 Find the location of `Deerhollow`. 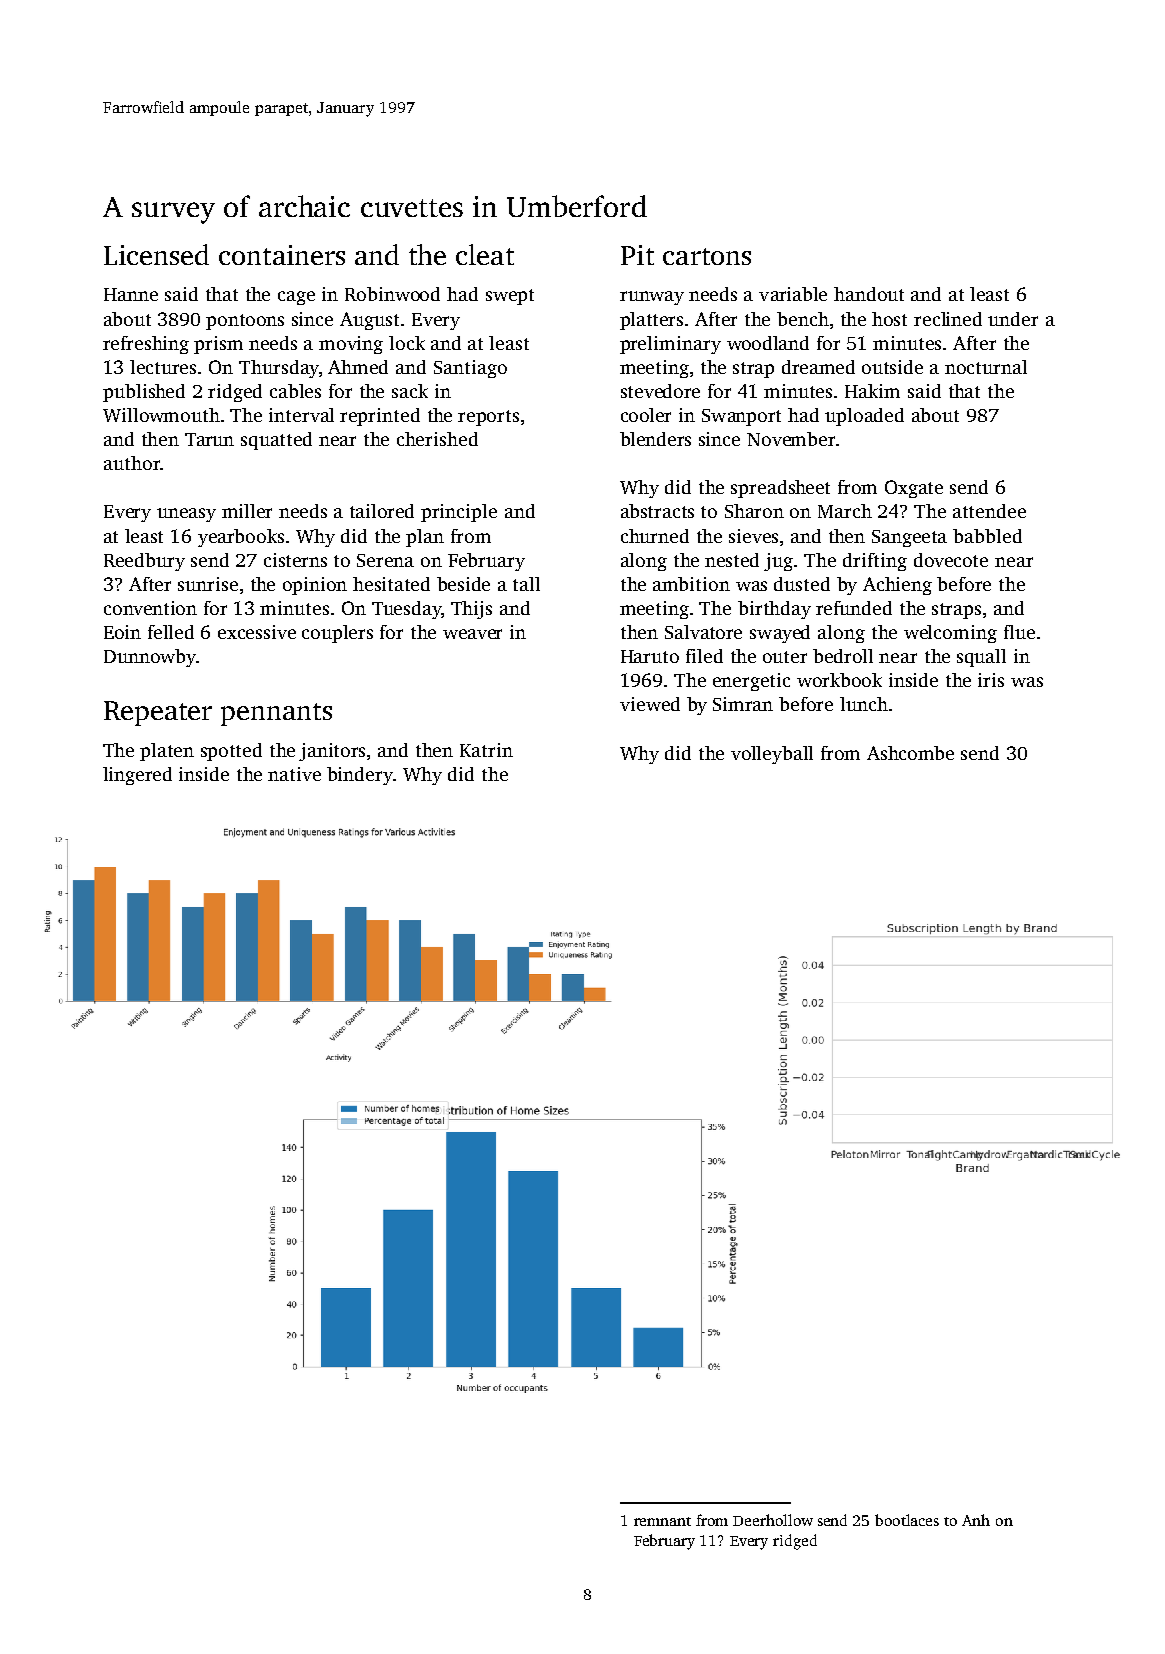

Deerhollow is located at coordinates (773, 1520).
